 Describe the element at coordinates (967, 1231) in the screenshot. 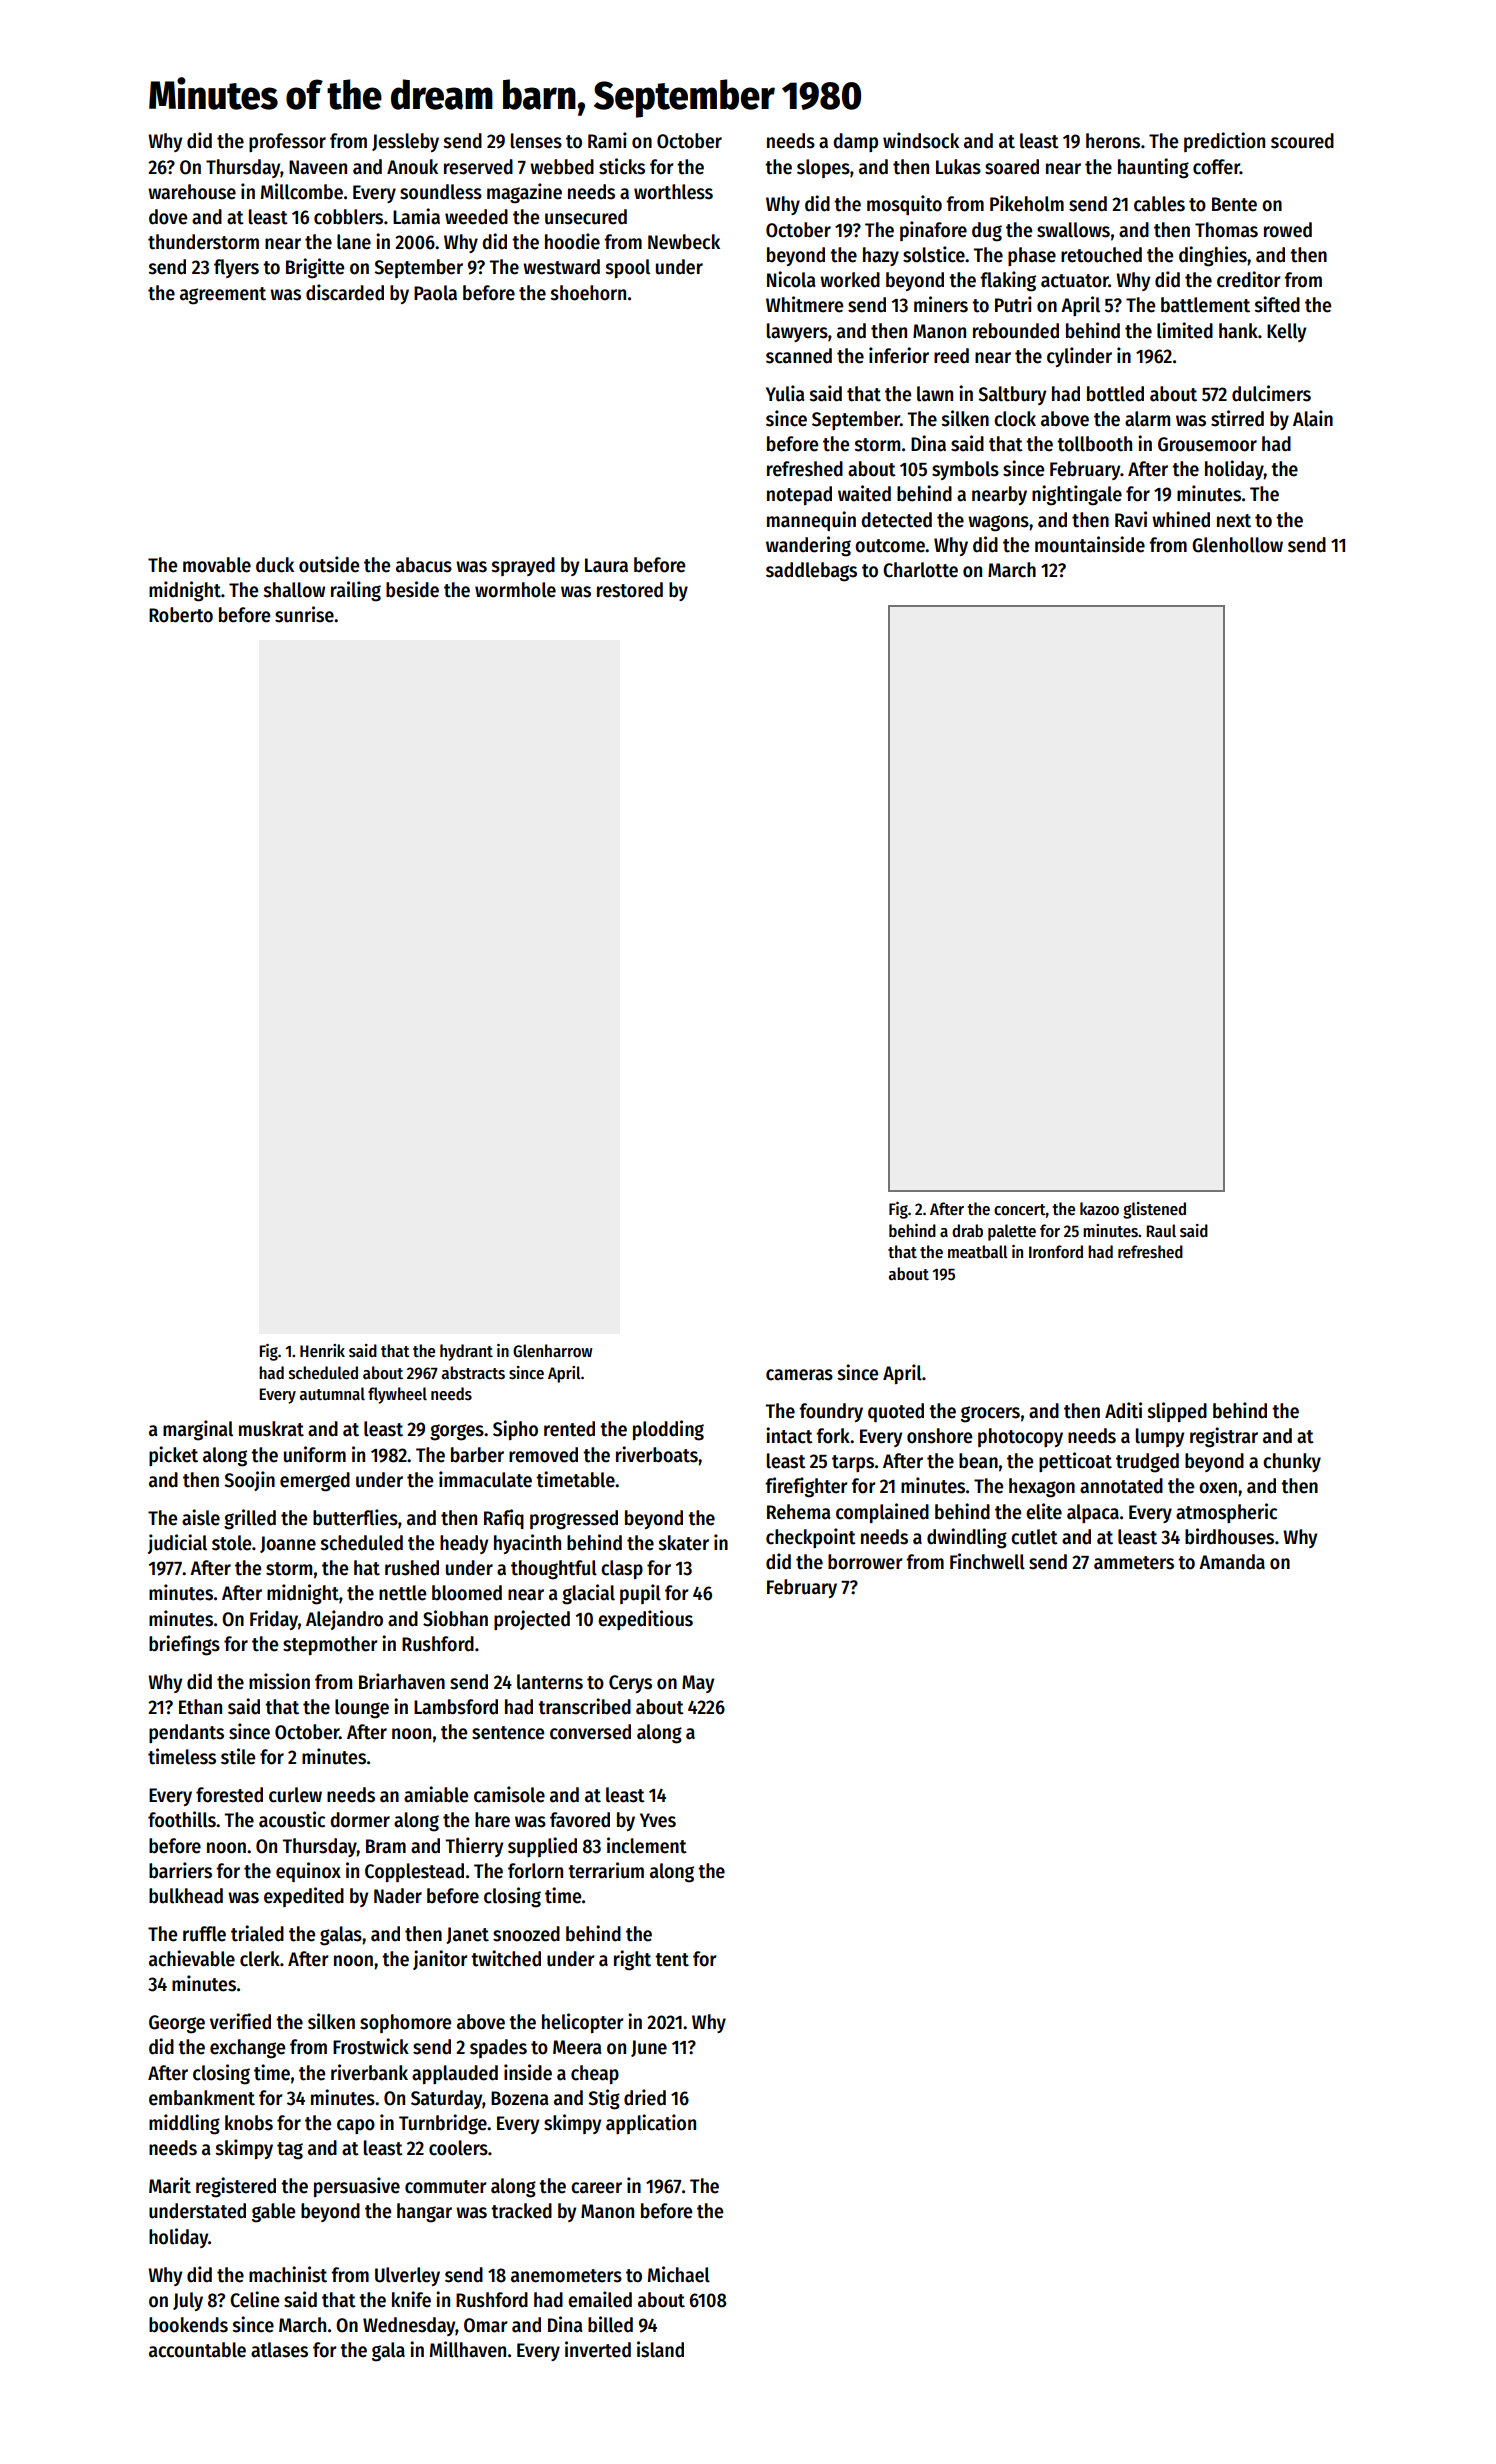

I see `drab` at that location.
